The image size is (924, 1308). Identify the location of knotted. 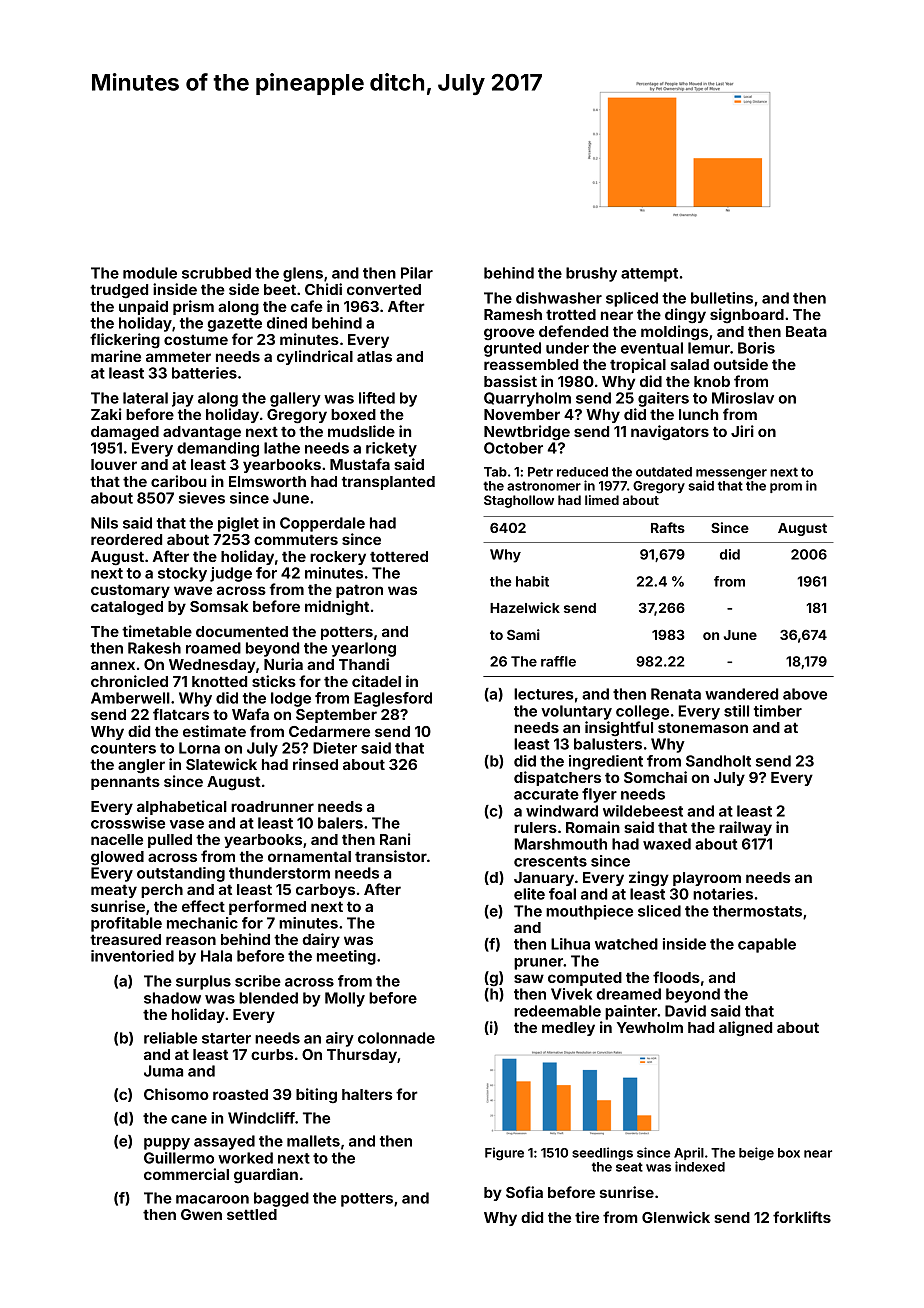
(219, 681).
